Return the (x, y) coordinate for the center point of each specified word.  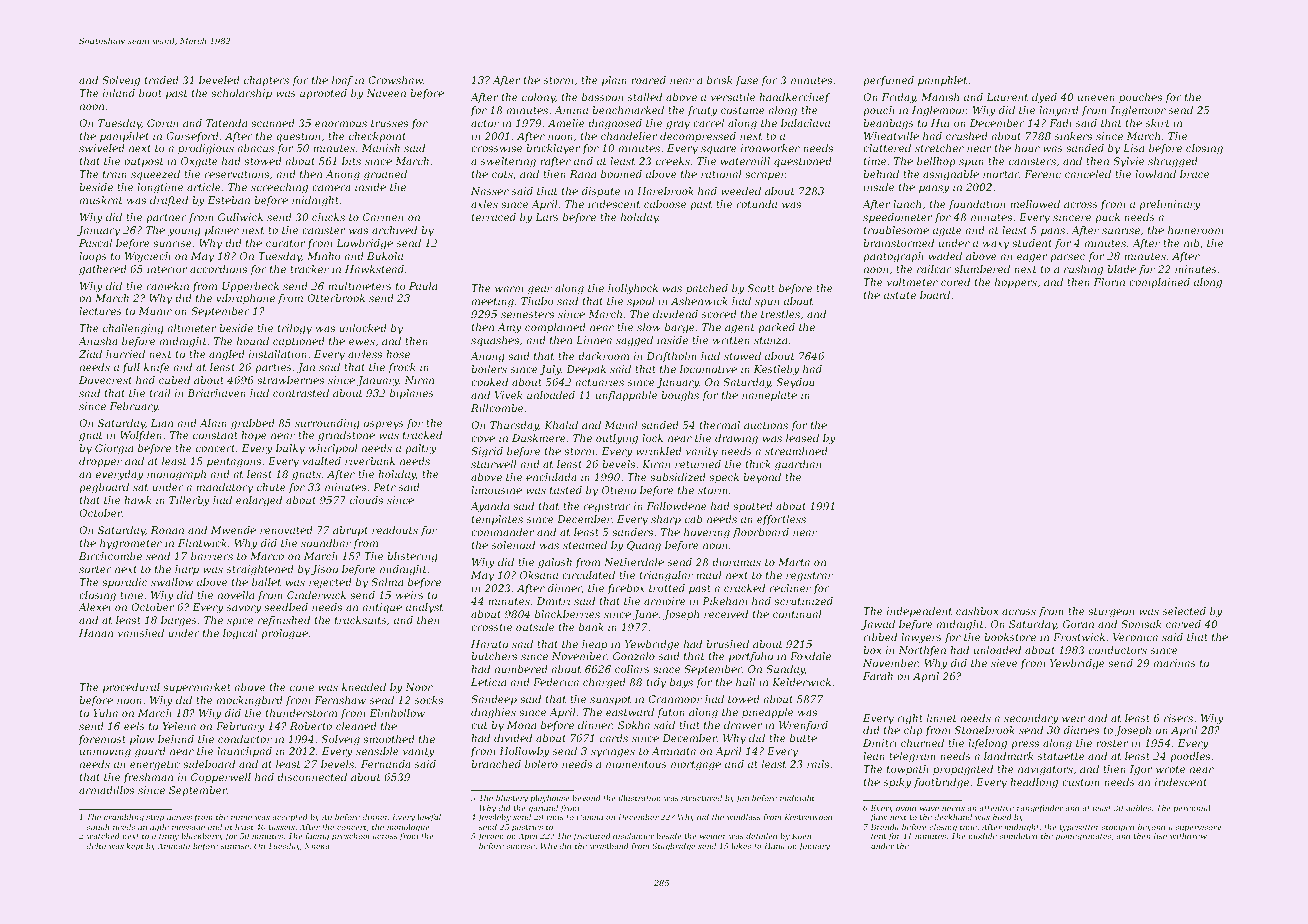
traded (162, 80)
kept (134, 847)
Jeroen (491, 837)
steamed (585, 545)
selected (1184, 611)
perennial (1192, 808)
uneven (1096, 98)
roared (648, 80)
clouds (366, 500)
